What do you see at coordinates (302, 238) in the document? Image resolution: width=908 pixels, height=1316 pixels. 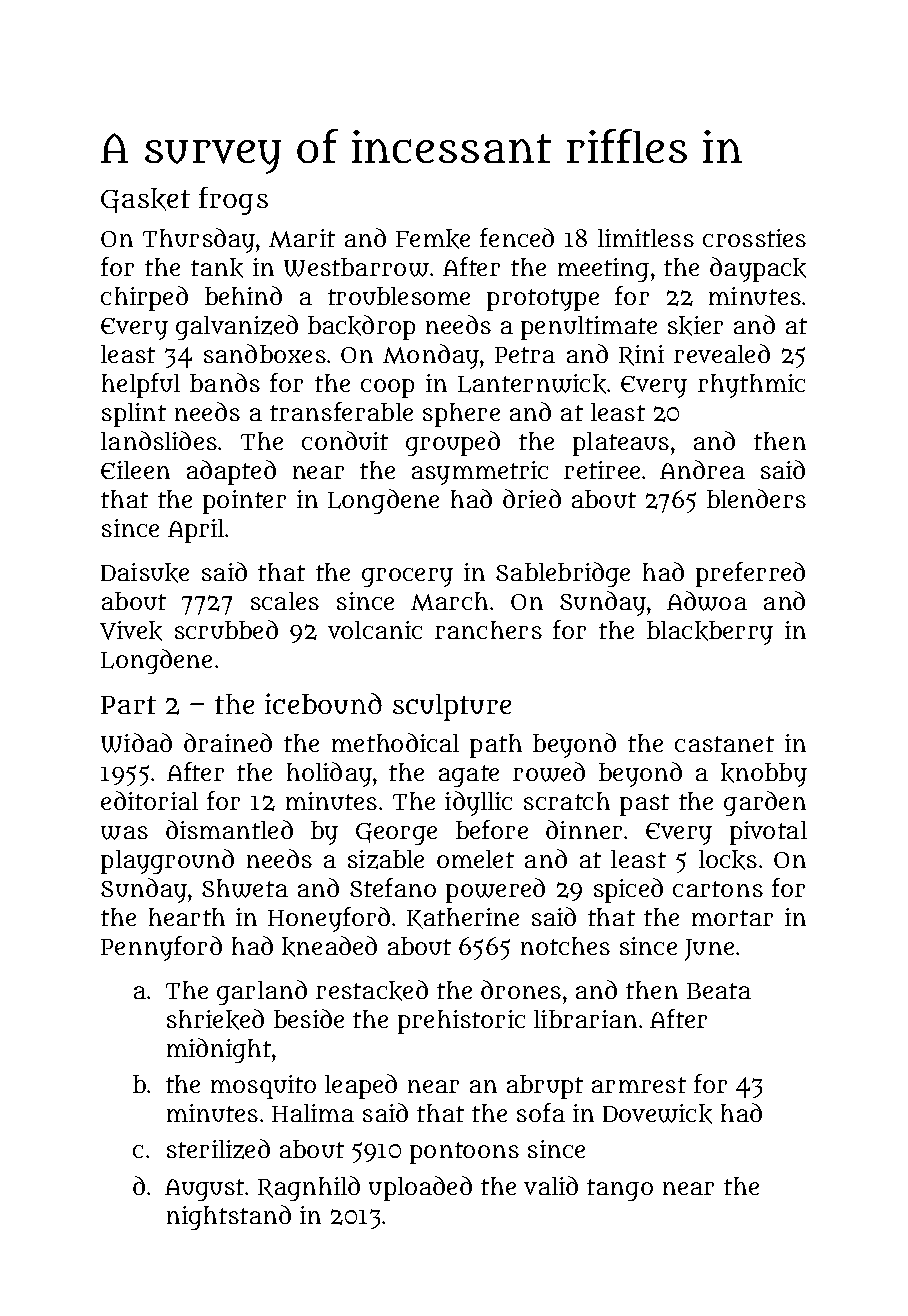 I see `Marit` at bounding box center [302, 238].
